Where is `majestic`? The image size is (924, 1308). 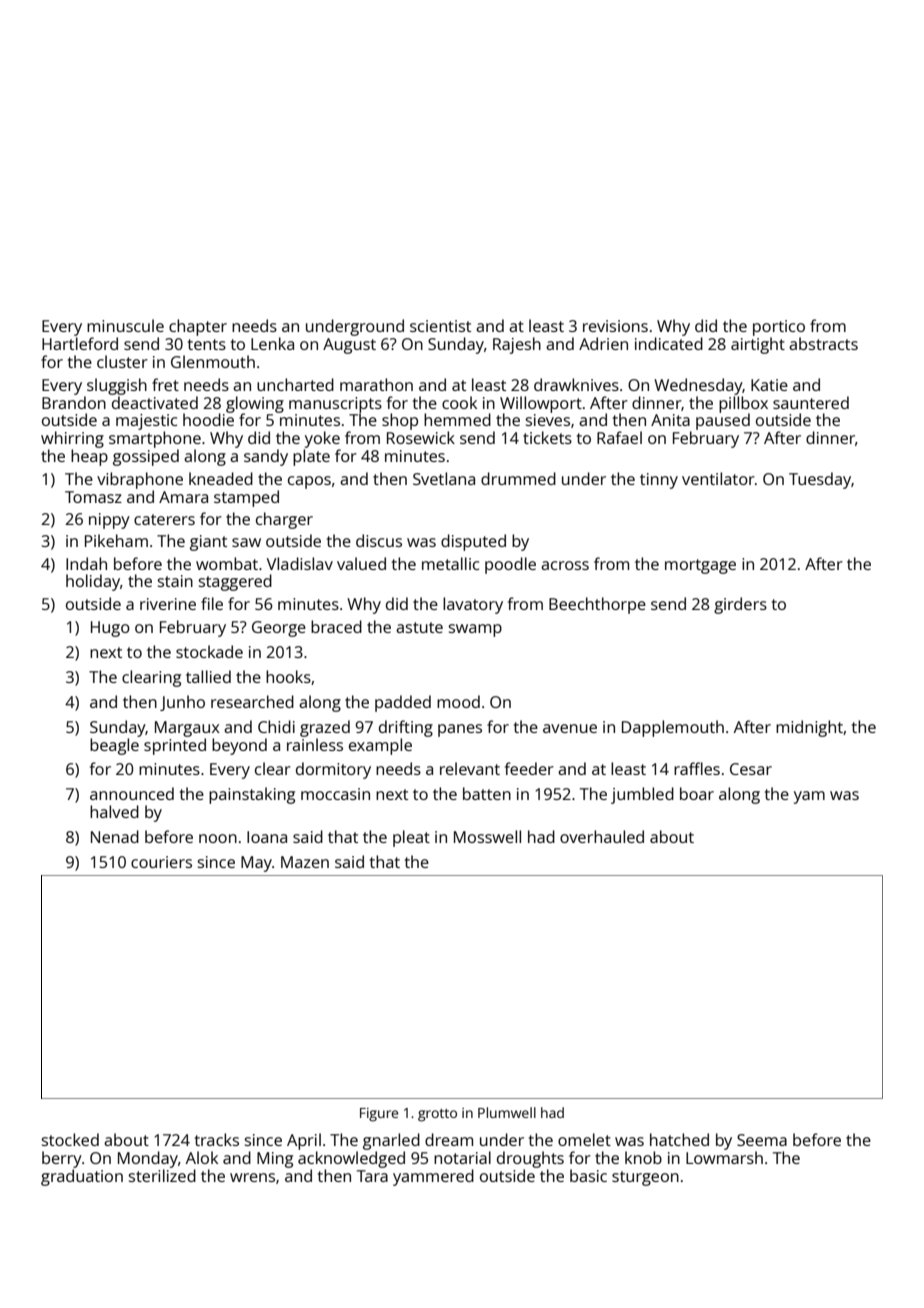 majestic is located at coordinates (146, 422).
